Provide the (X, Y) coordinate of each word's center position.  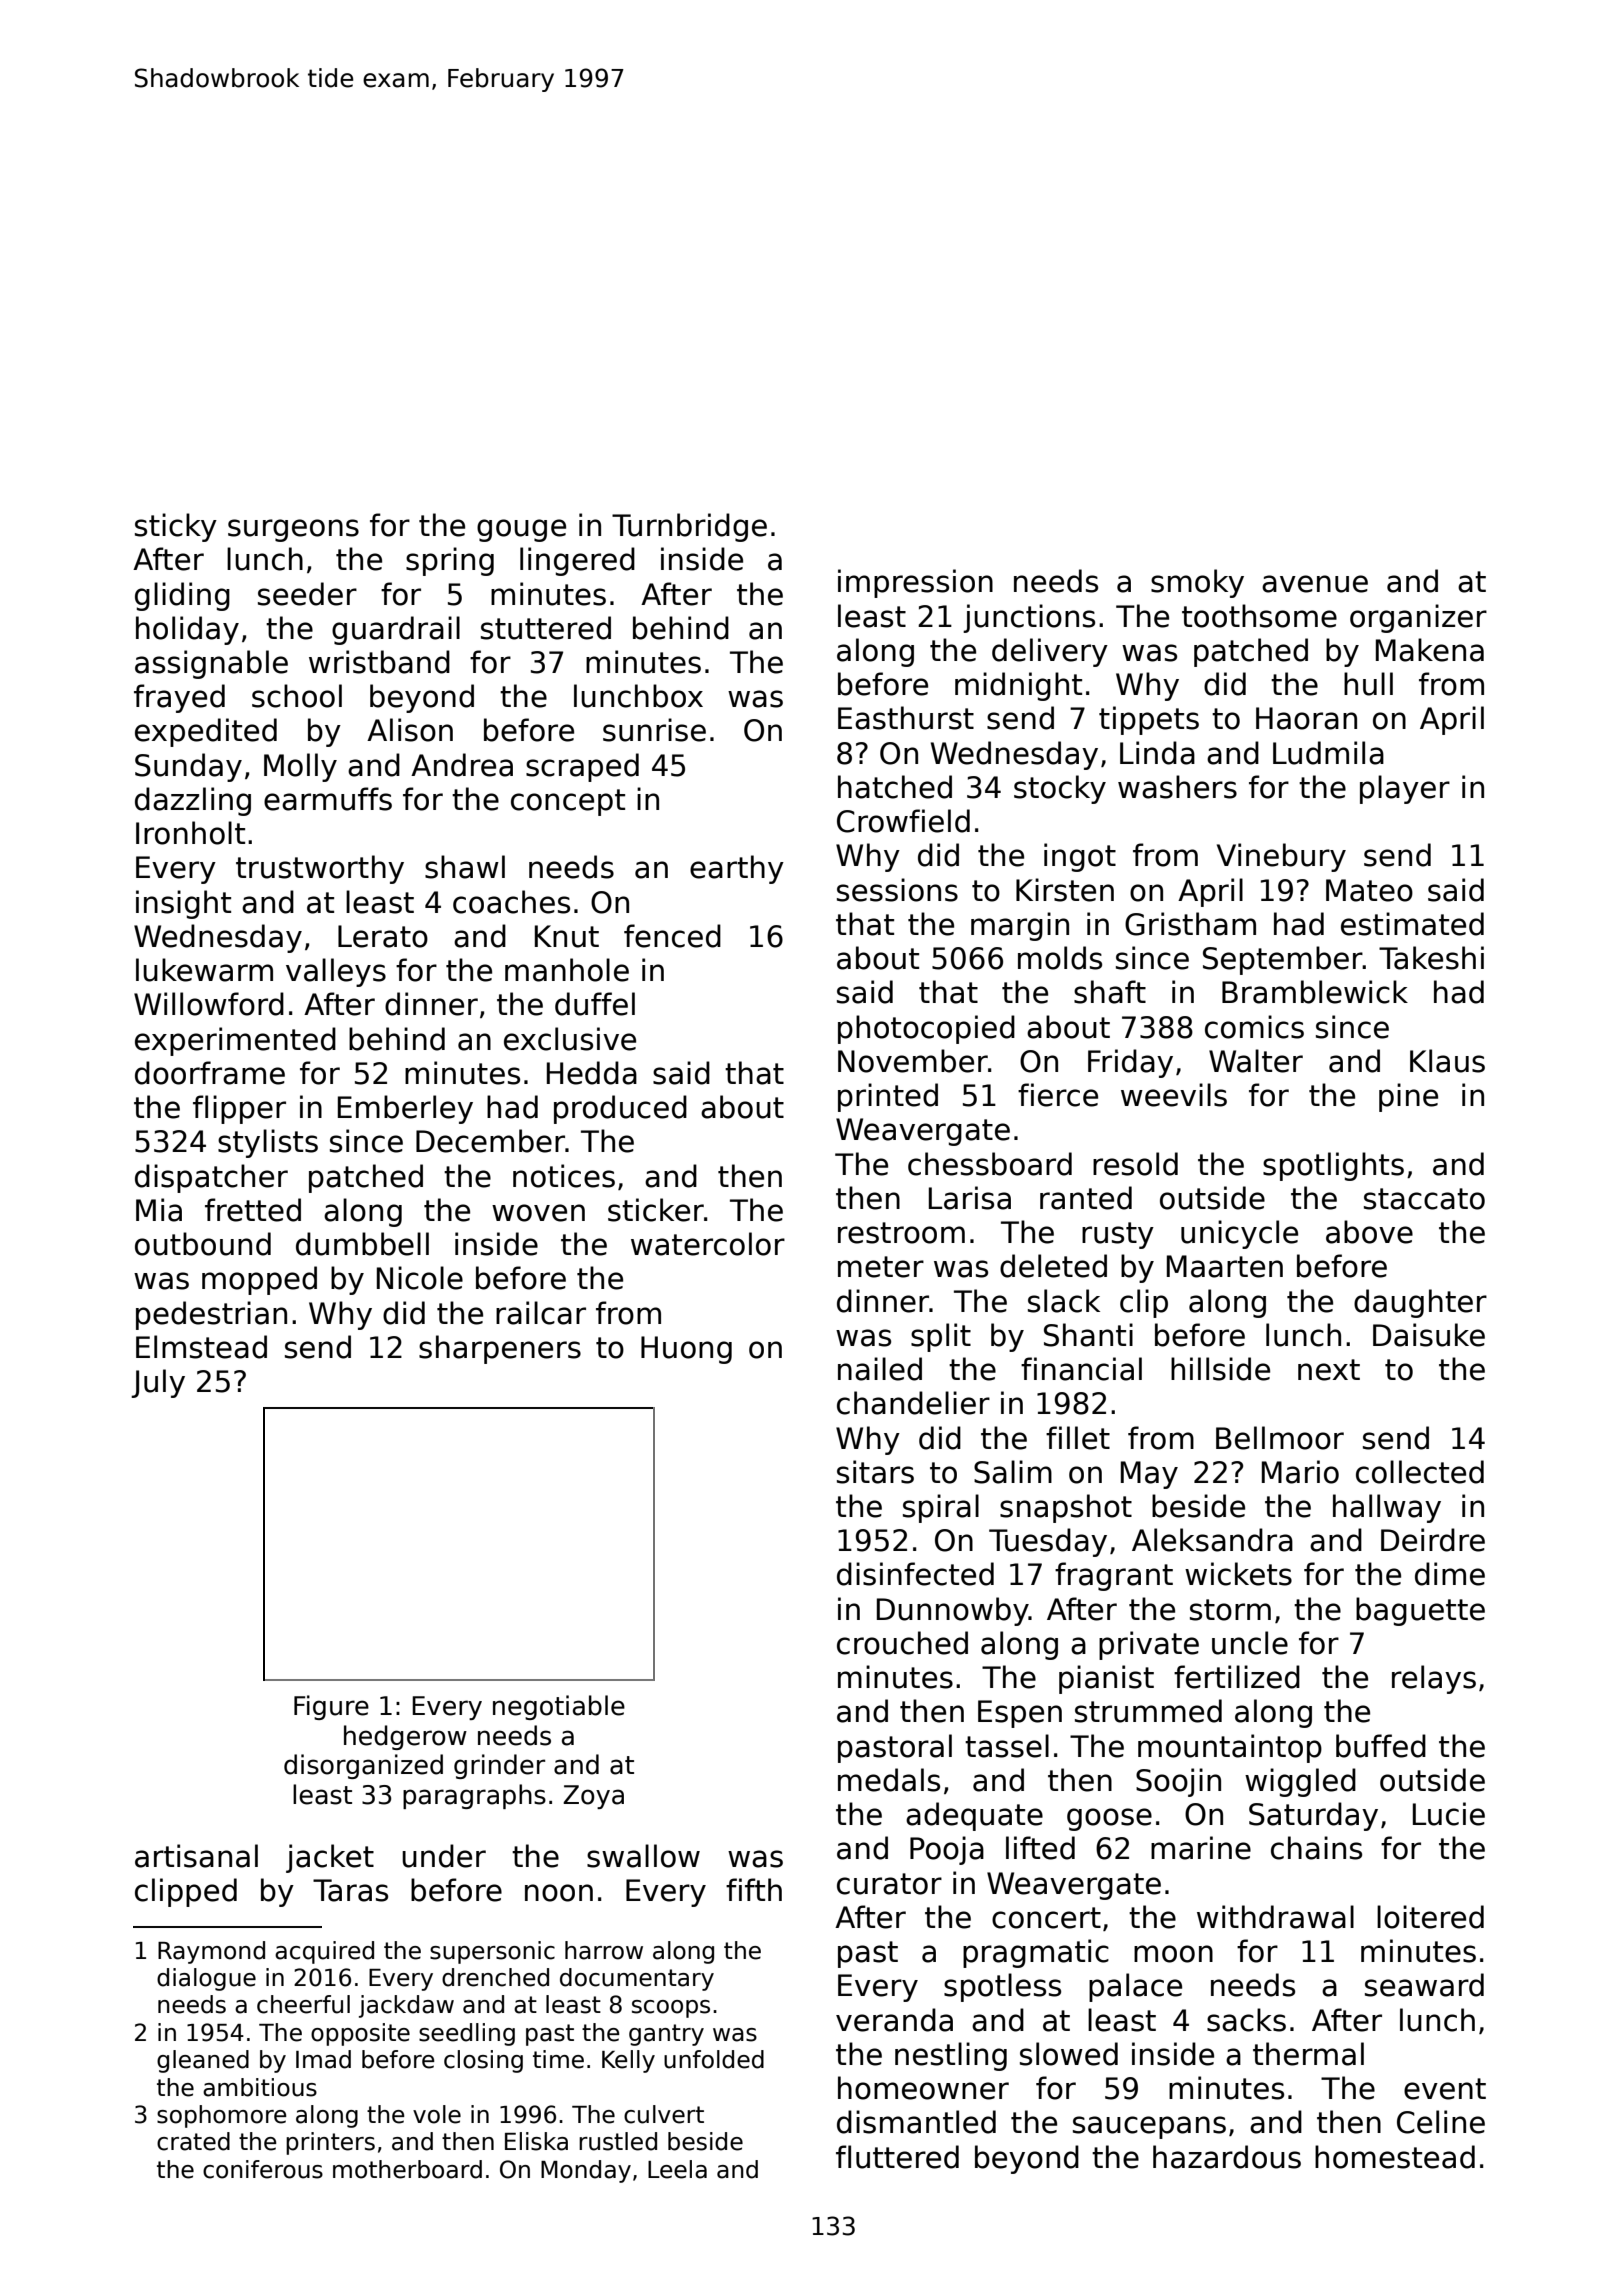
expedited (206, 732)
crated (193, 2141)
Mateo (1369, 890)
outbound (203, 1244)
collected (1420, 1472)
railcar (541, 1313)
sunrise (654, 730)
